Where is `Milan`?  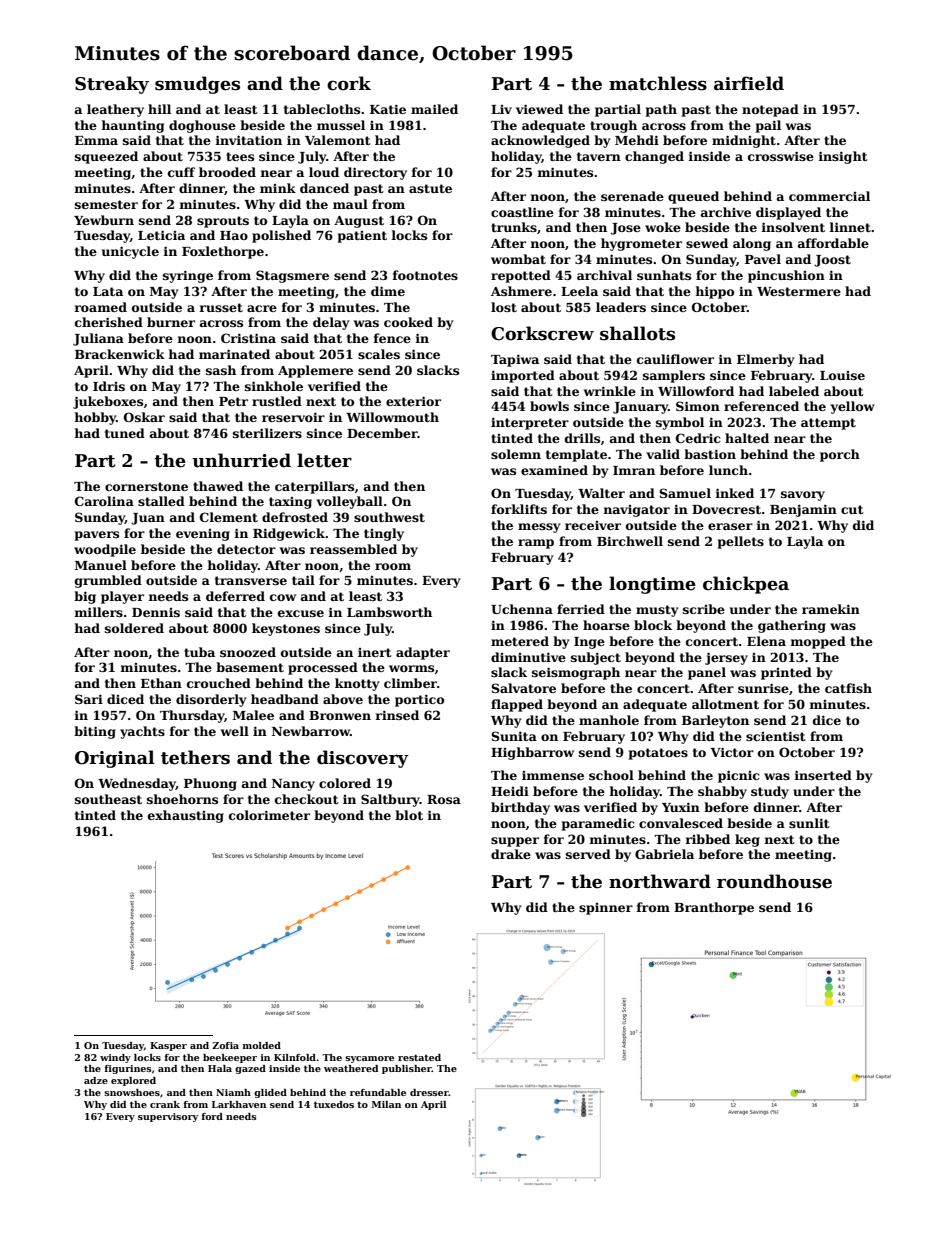
Milan is located at coordinates (386, 1104).
